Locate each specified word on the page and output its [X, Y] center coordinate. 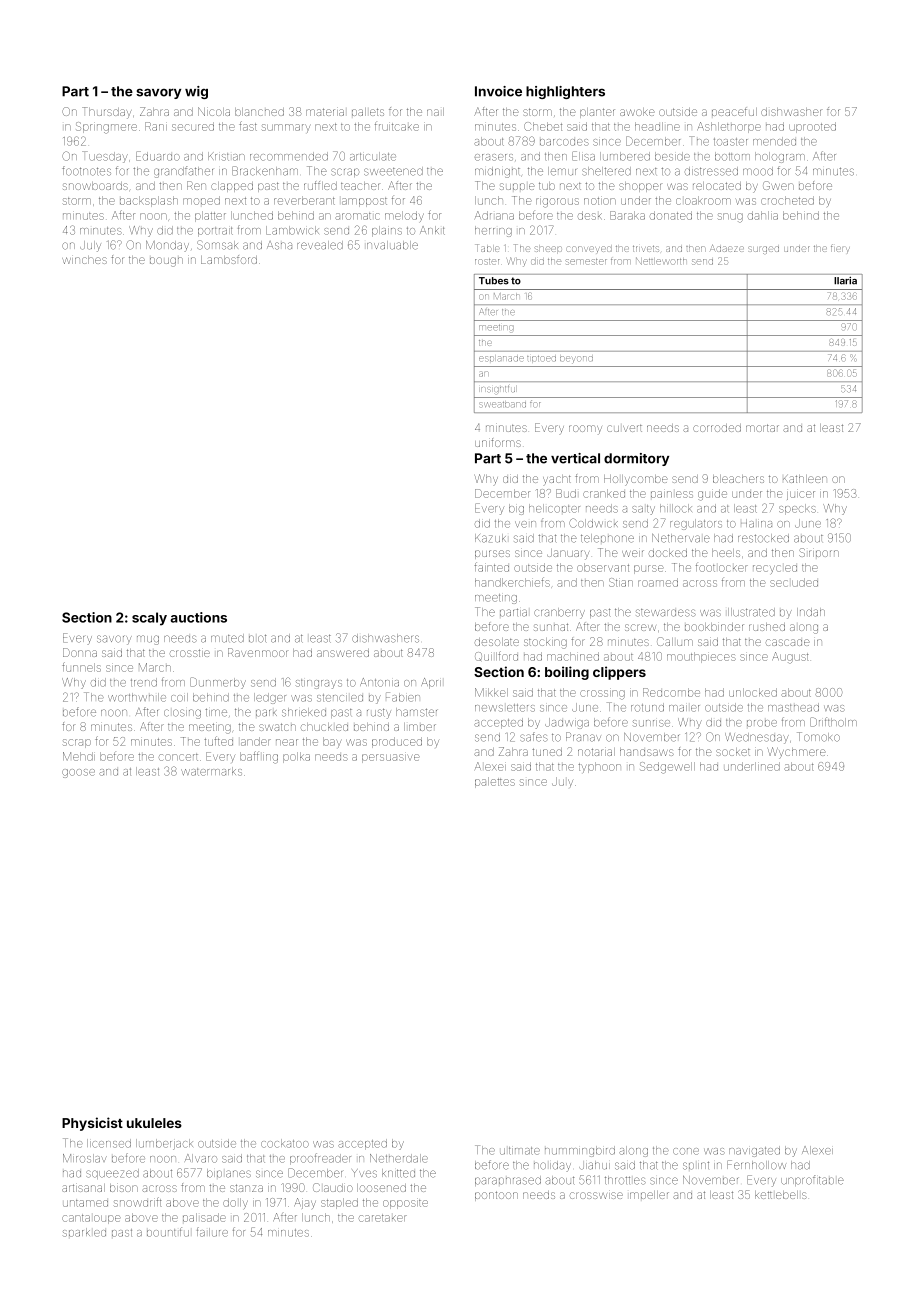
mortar [762, 428]
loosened [381, 1188]
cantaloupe [91, 1219]
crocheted [787, 200]
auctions [198, 617]
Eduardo [158, 156]
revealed [320, 245]
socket [733, 752]
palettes [495, 782]
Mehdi [79, 756]
